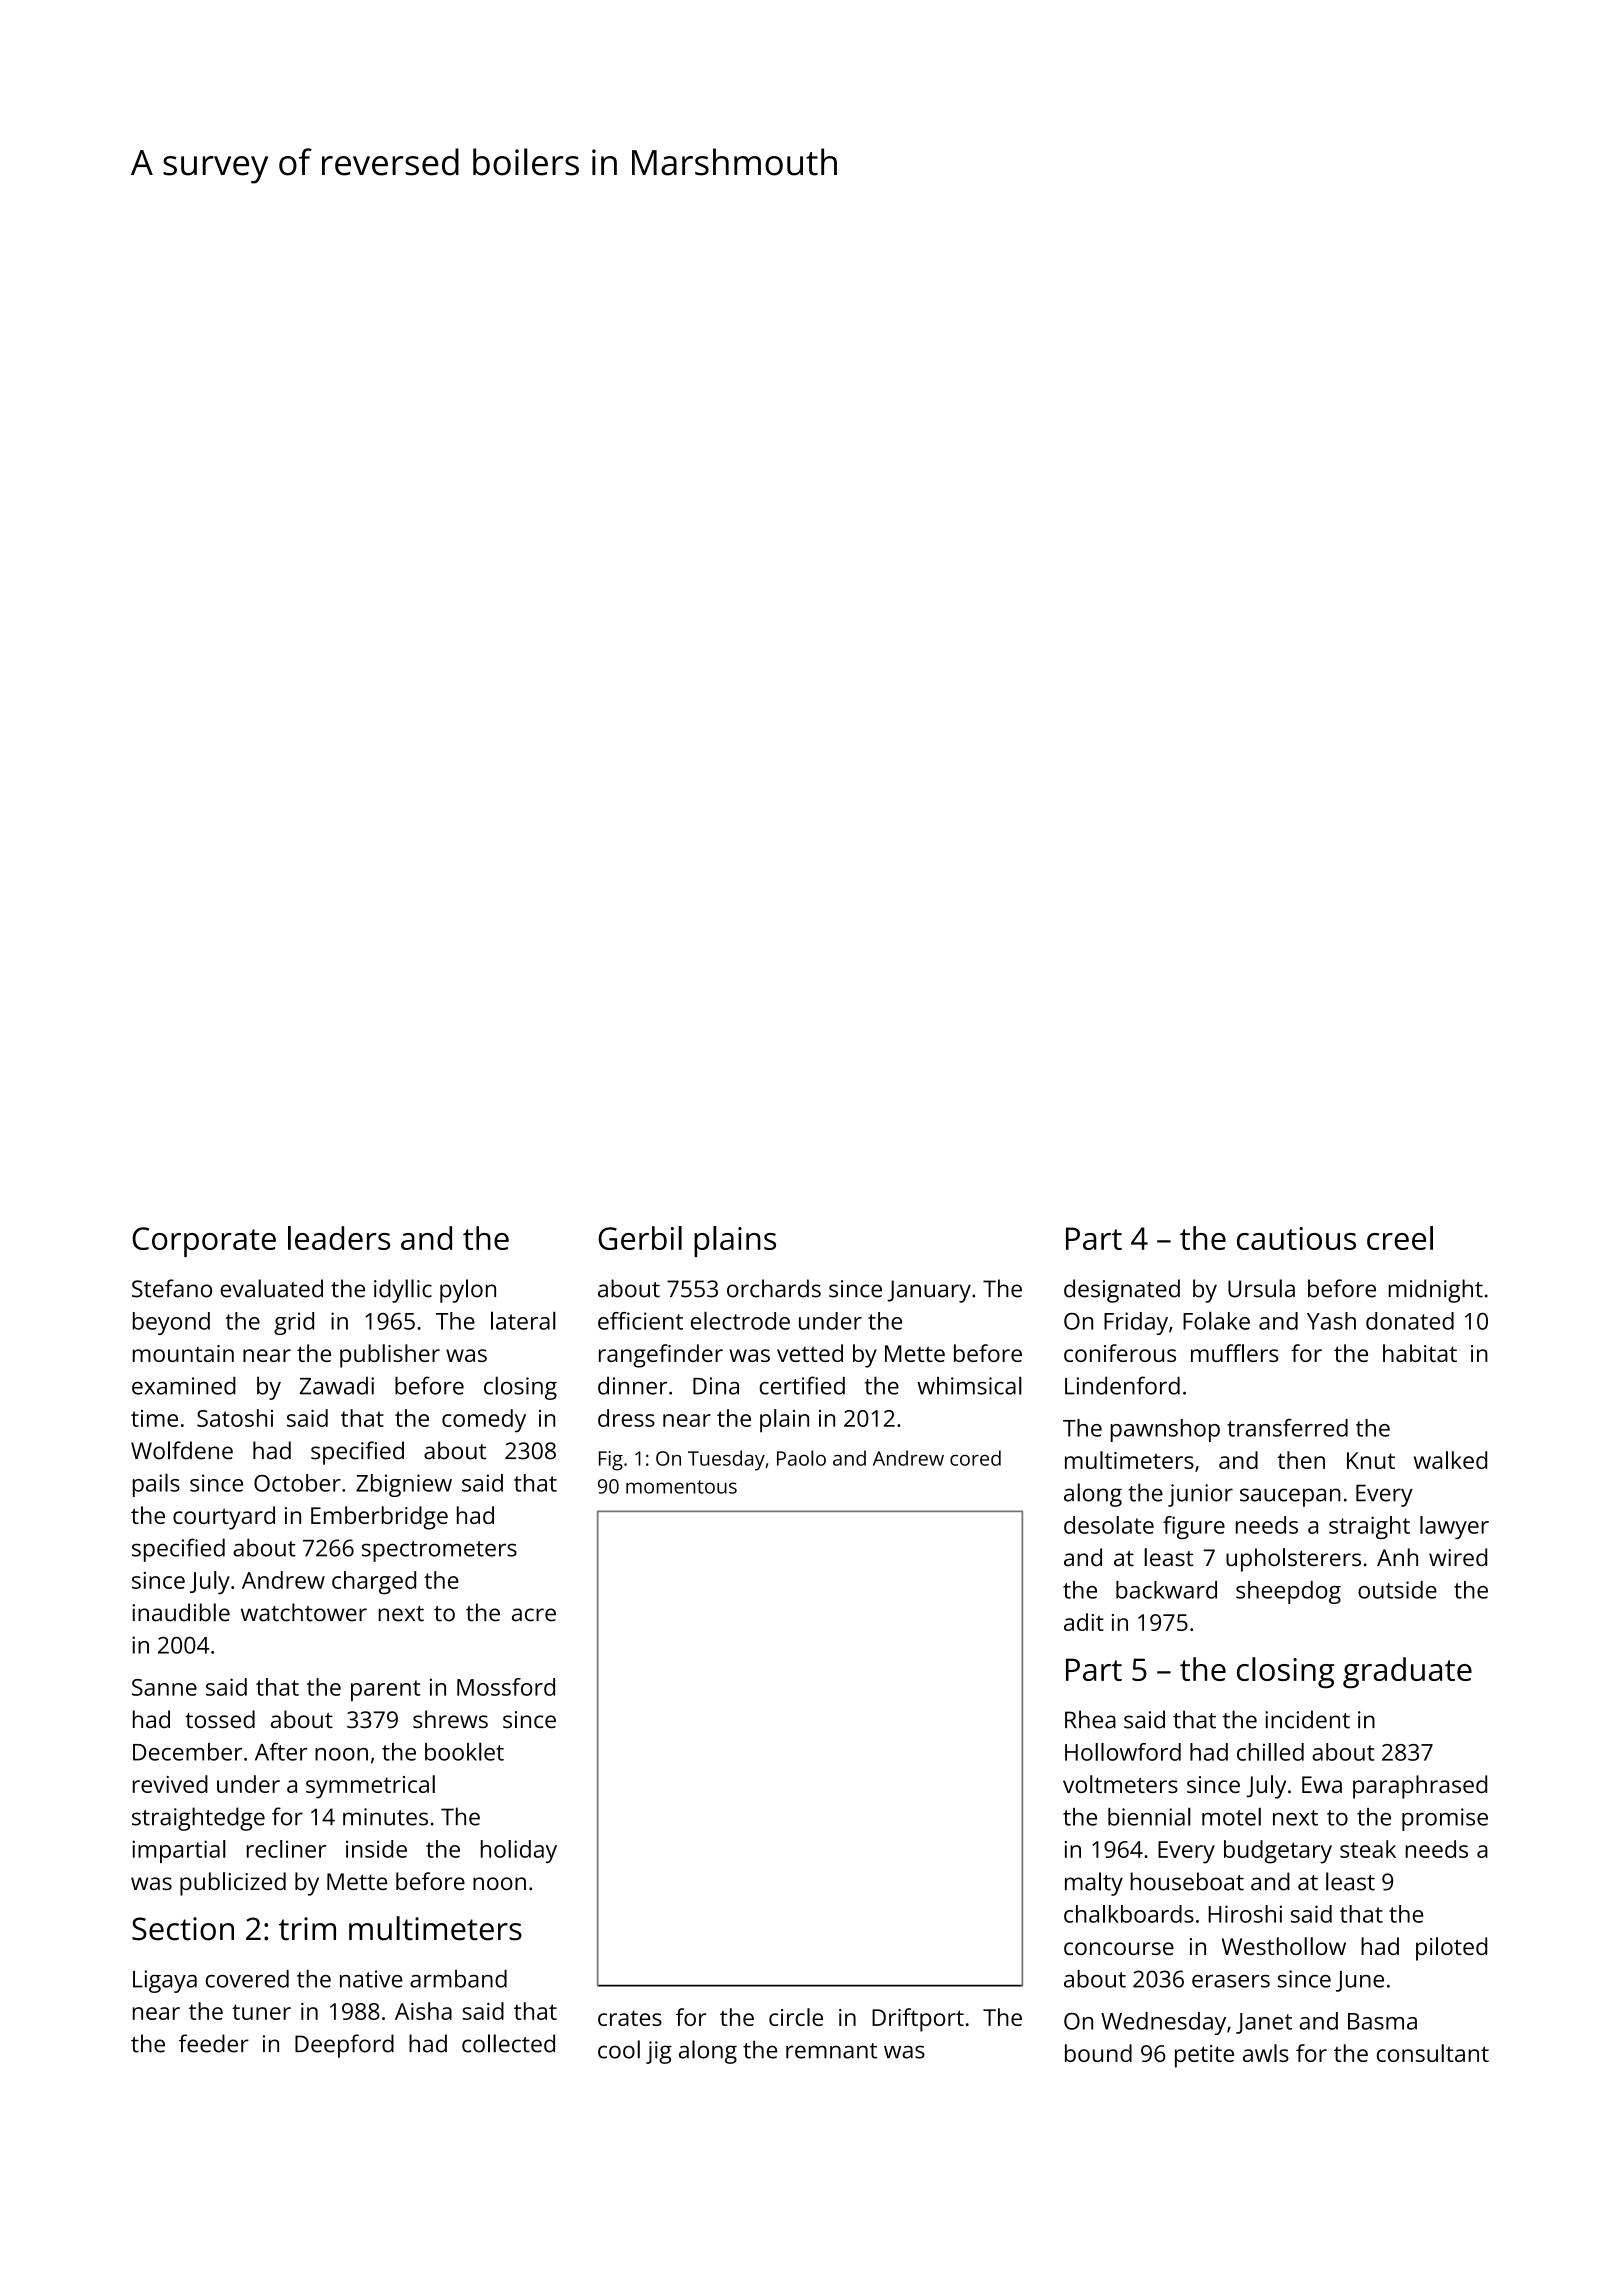 The width and height of the image is (1620, 2292). Describe the element at coordinates (774, 1288) in the image. I see `orchards` at that location.
